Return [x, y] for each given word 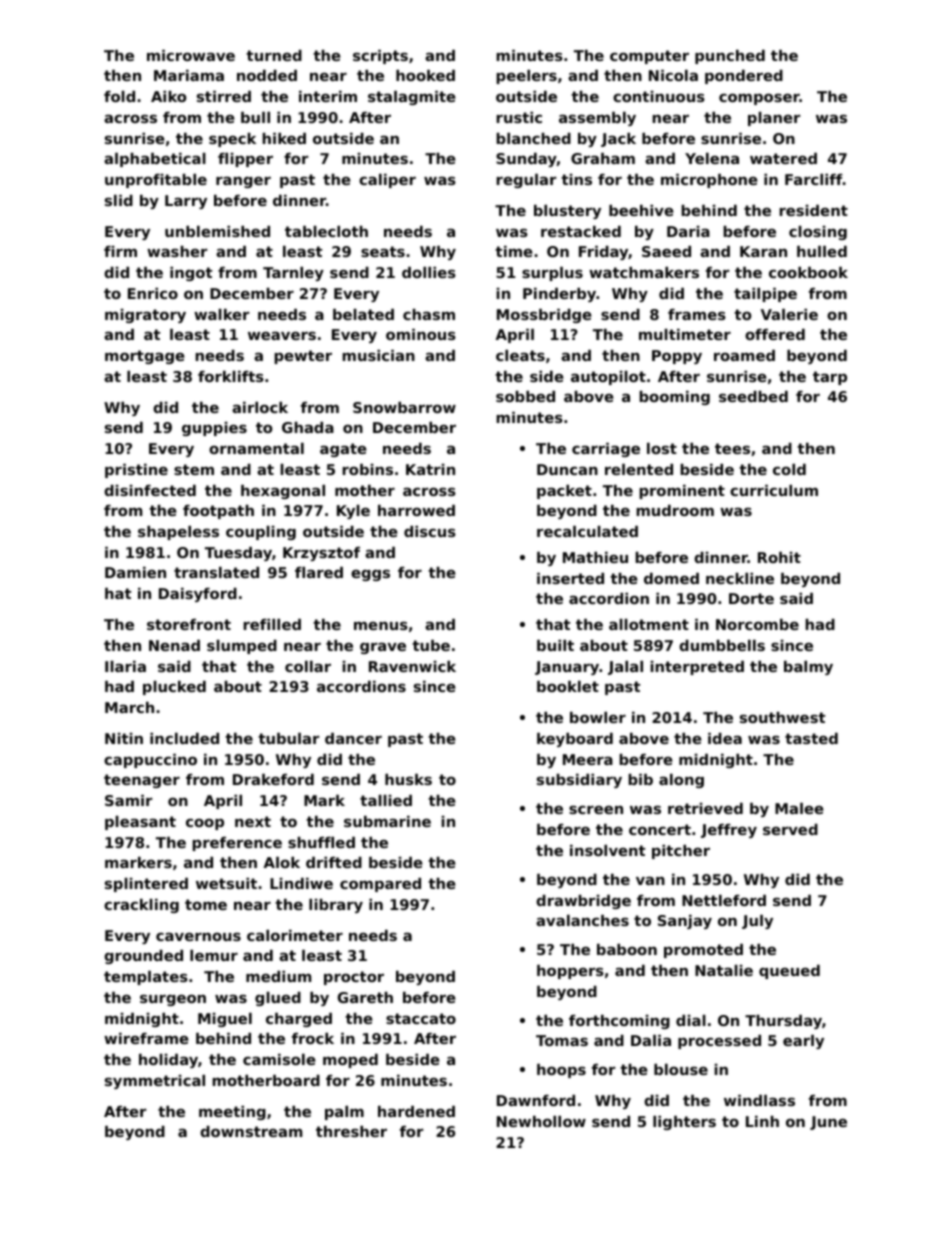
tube [431, 645]
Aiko [168, 96]
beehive [641, 210]
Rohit [779, 557]
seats [383, 251]
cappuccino [150, 761]
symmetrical [155, 1082]
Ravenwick [412, 666]
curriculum [774, 490]
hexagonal [283, 492]
